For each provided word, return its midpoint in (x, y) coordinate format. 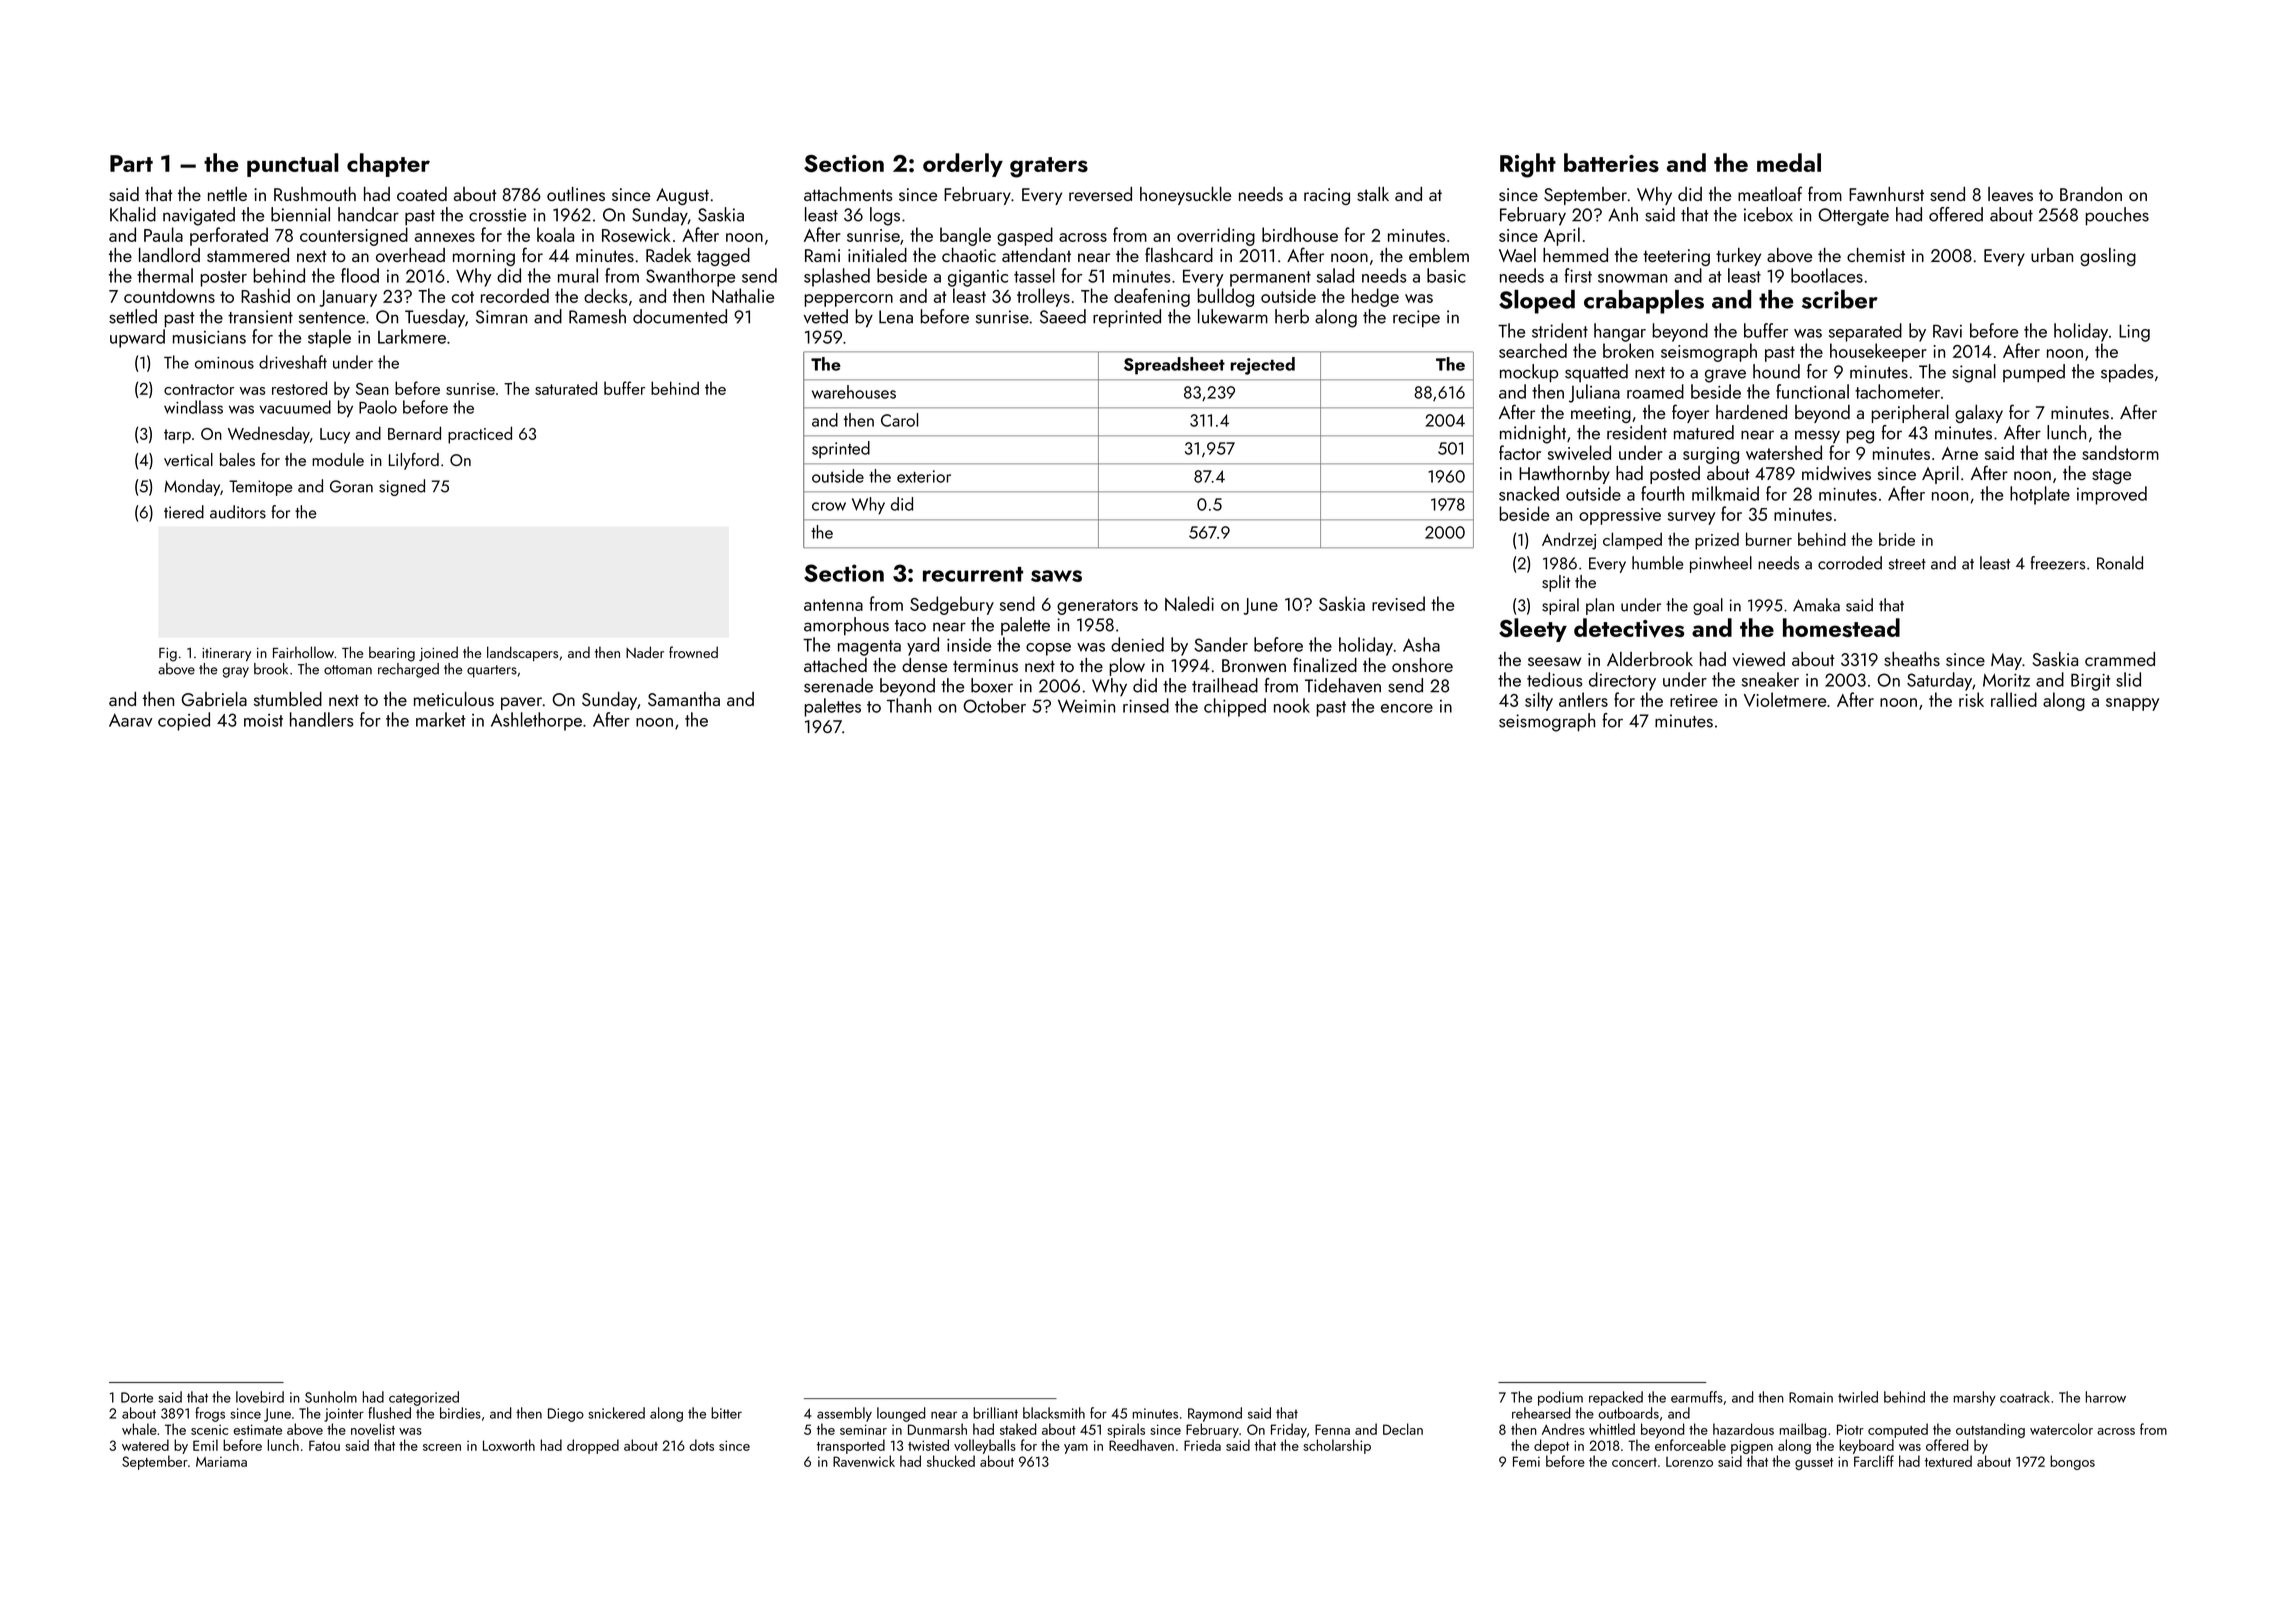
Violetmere (1785, 699)
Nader (645, 652)
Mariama (221, 1461)
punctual (293, 165)
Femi (1526, 1461)
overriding (1216, 236)
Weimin (1086, 706)
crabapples (1644, 302)
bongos (2072, 1462)
